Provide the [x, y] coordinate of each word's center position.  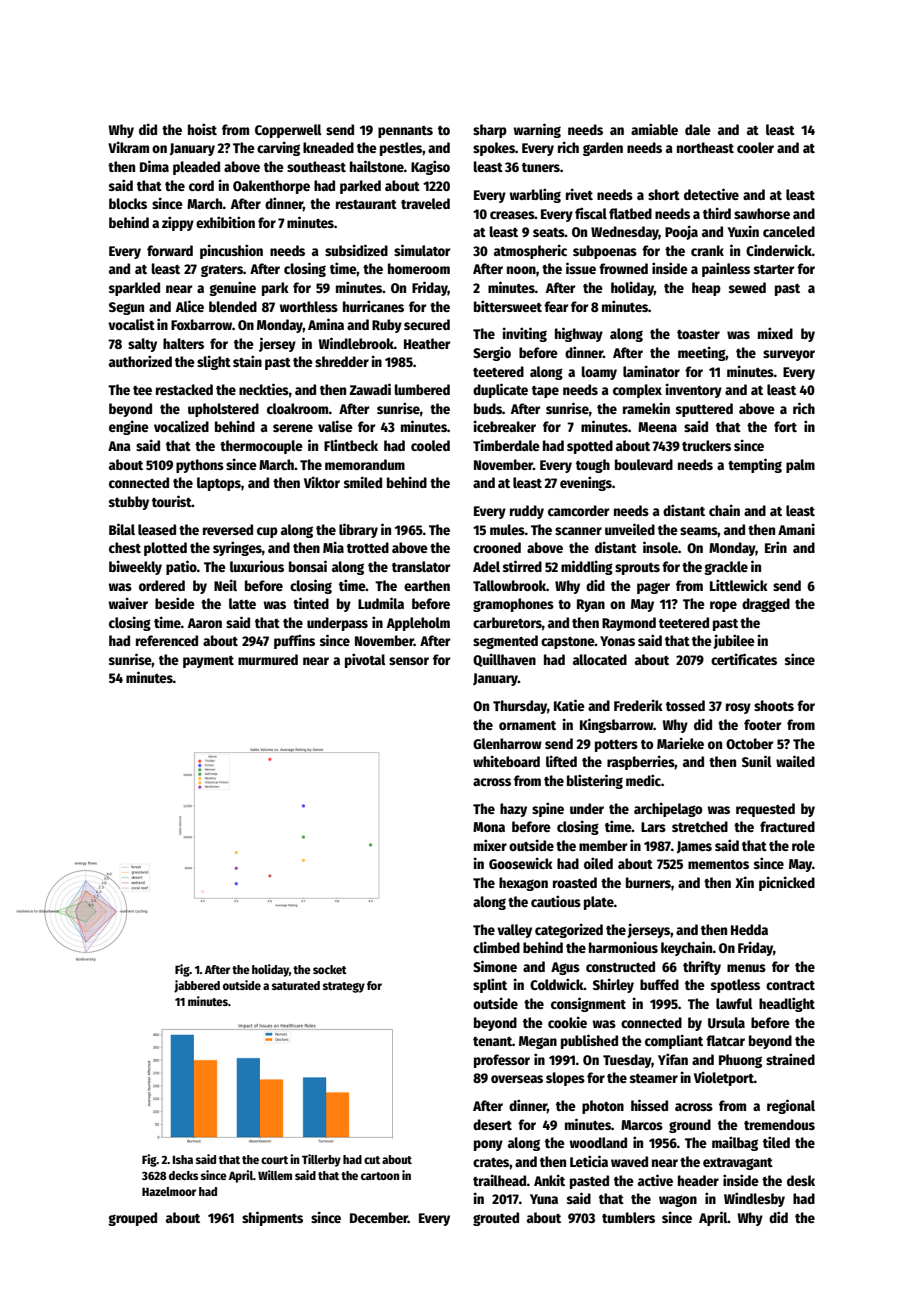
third [717, 213]
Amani [796, 529]
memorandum [365, 464]
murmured [268, 659]
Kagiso [430, 167]
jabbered [197, 986]
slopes [565, 1079]
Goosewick [521, 863]
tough [593, 466]
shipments [272, 1218]
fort [785, 426]
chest [125, 547]
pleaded [196, 168]
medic [643, 780]
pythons [200, 466]
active [655, 1180]
